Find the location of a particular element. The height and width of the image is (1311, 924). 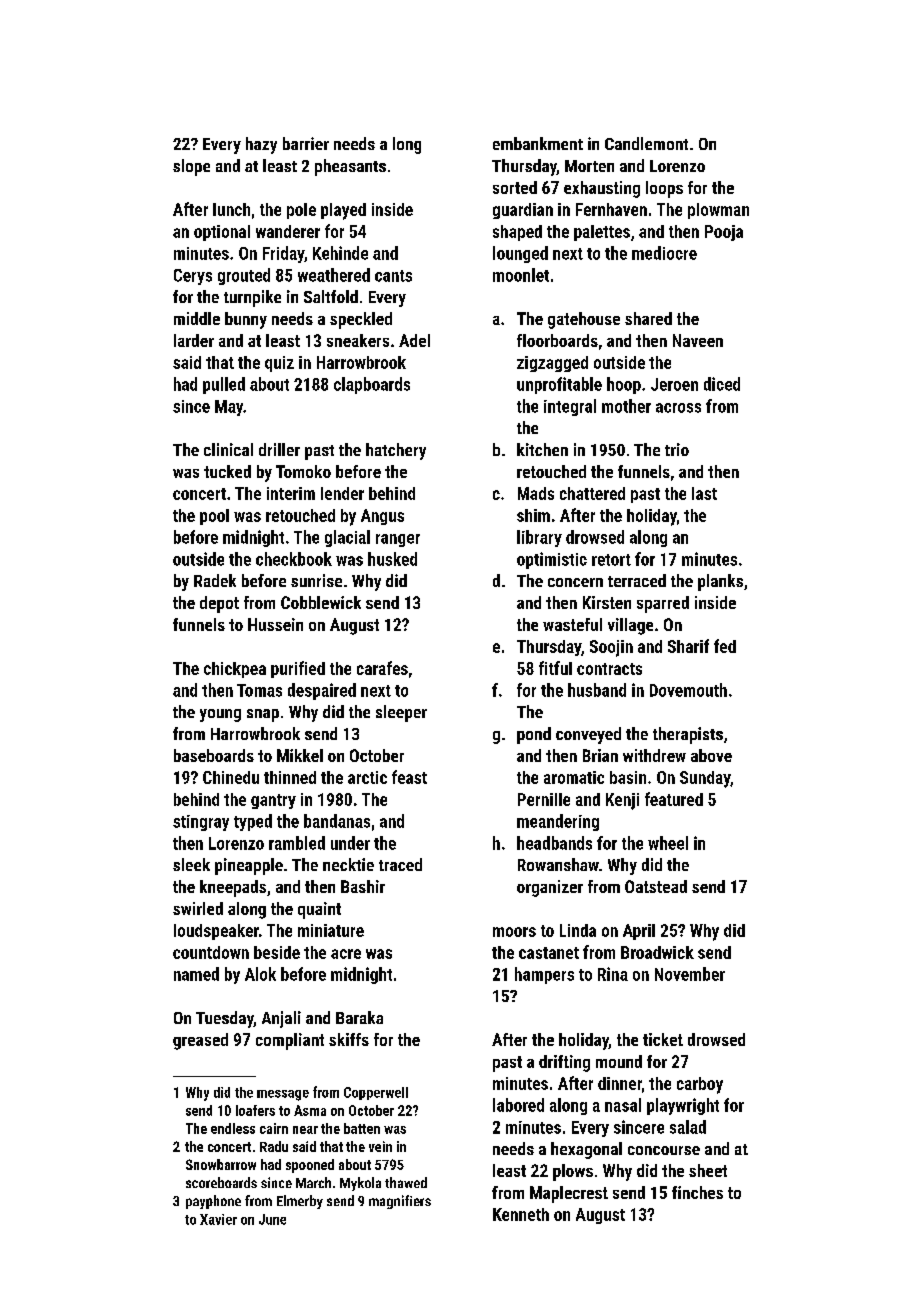

named is located at coordinates (196, 974).
